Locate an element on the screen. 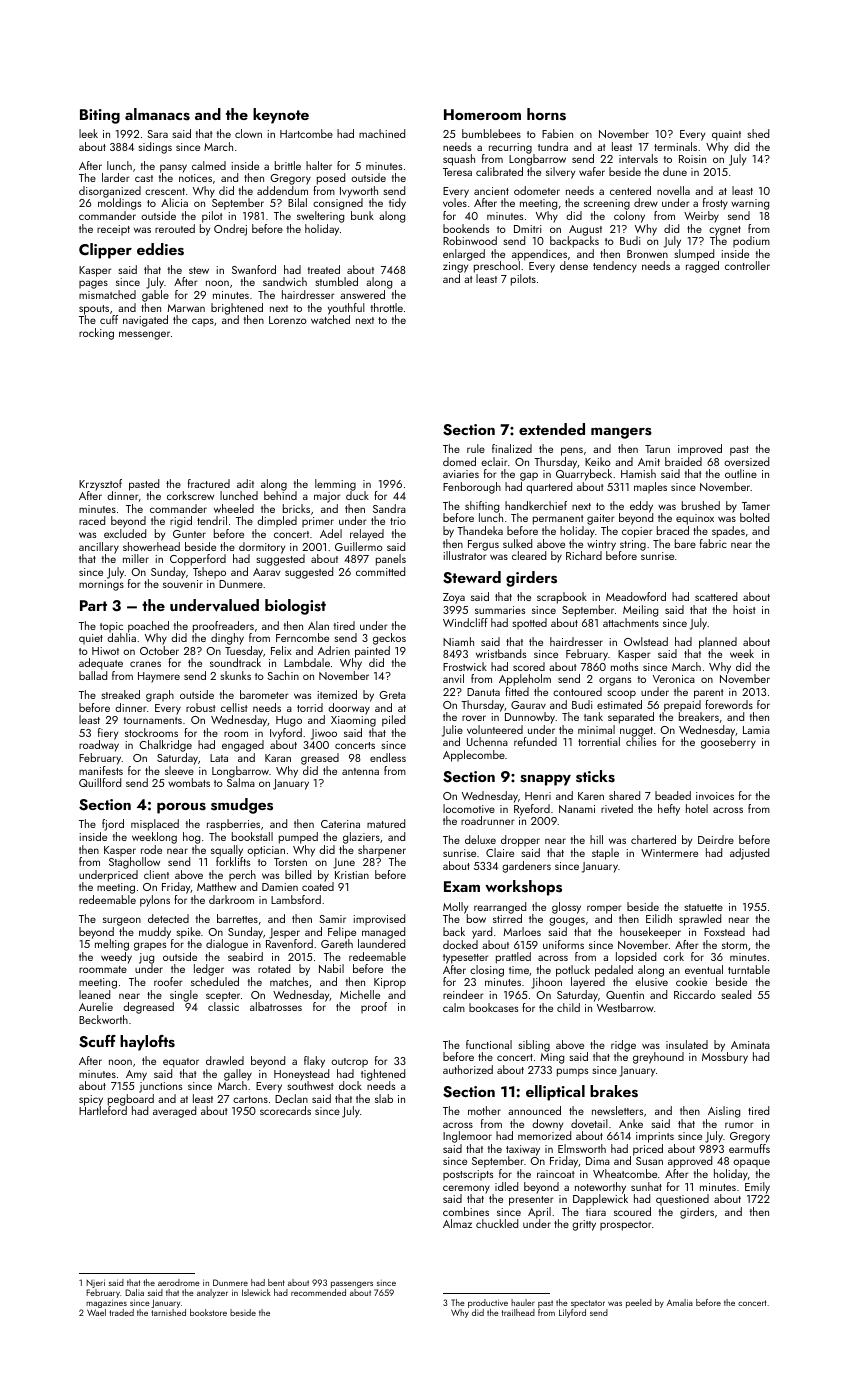  eddies is located at coordinates (160, 249).
